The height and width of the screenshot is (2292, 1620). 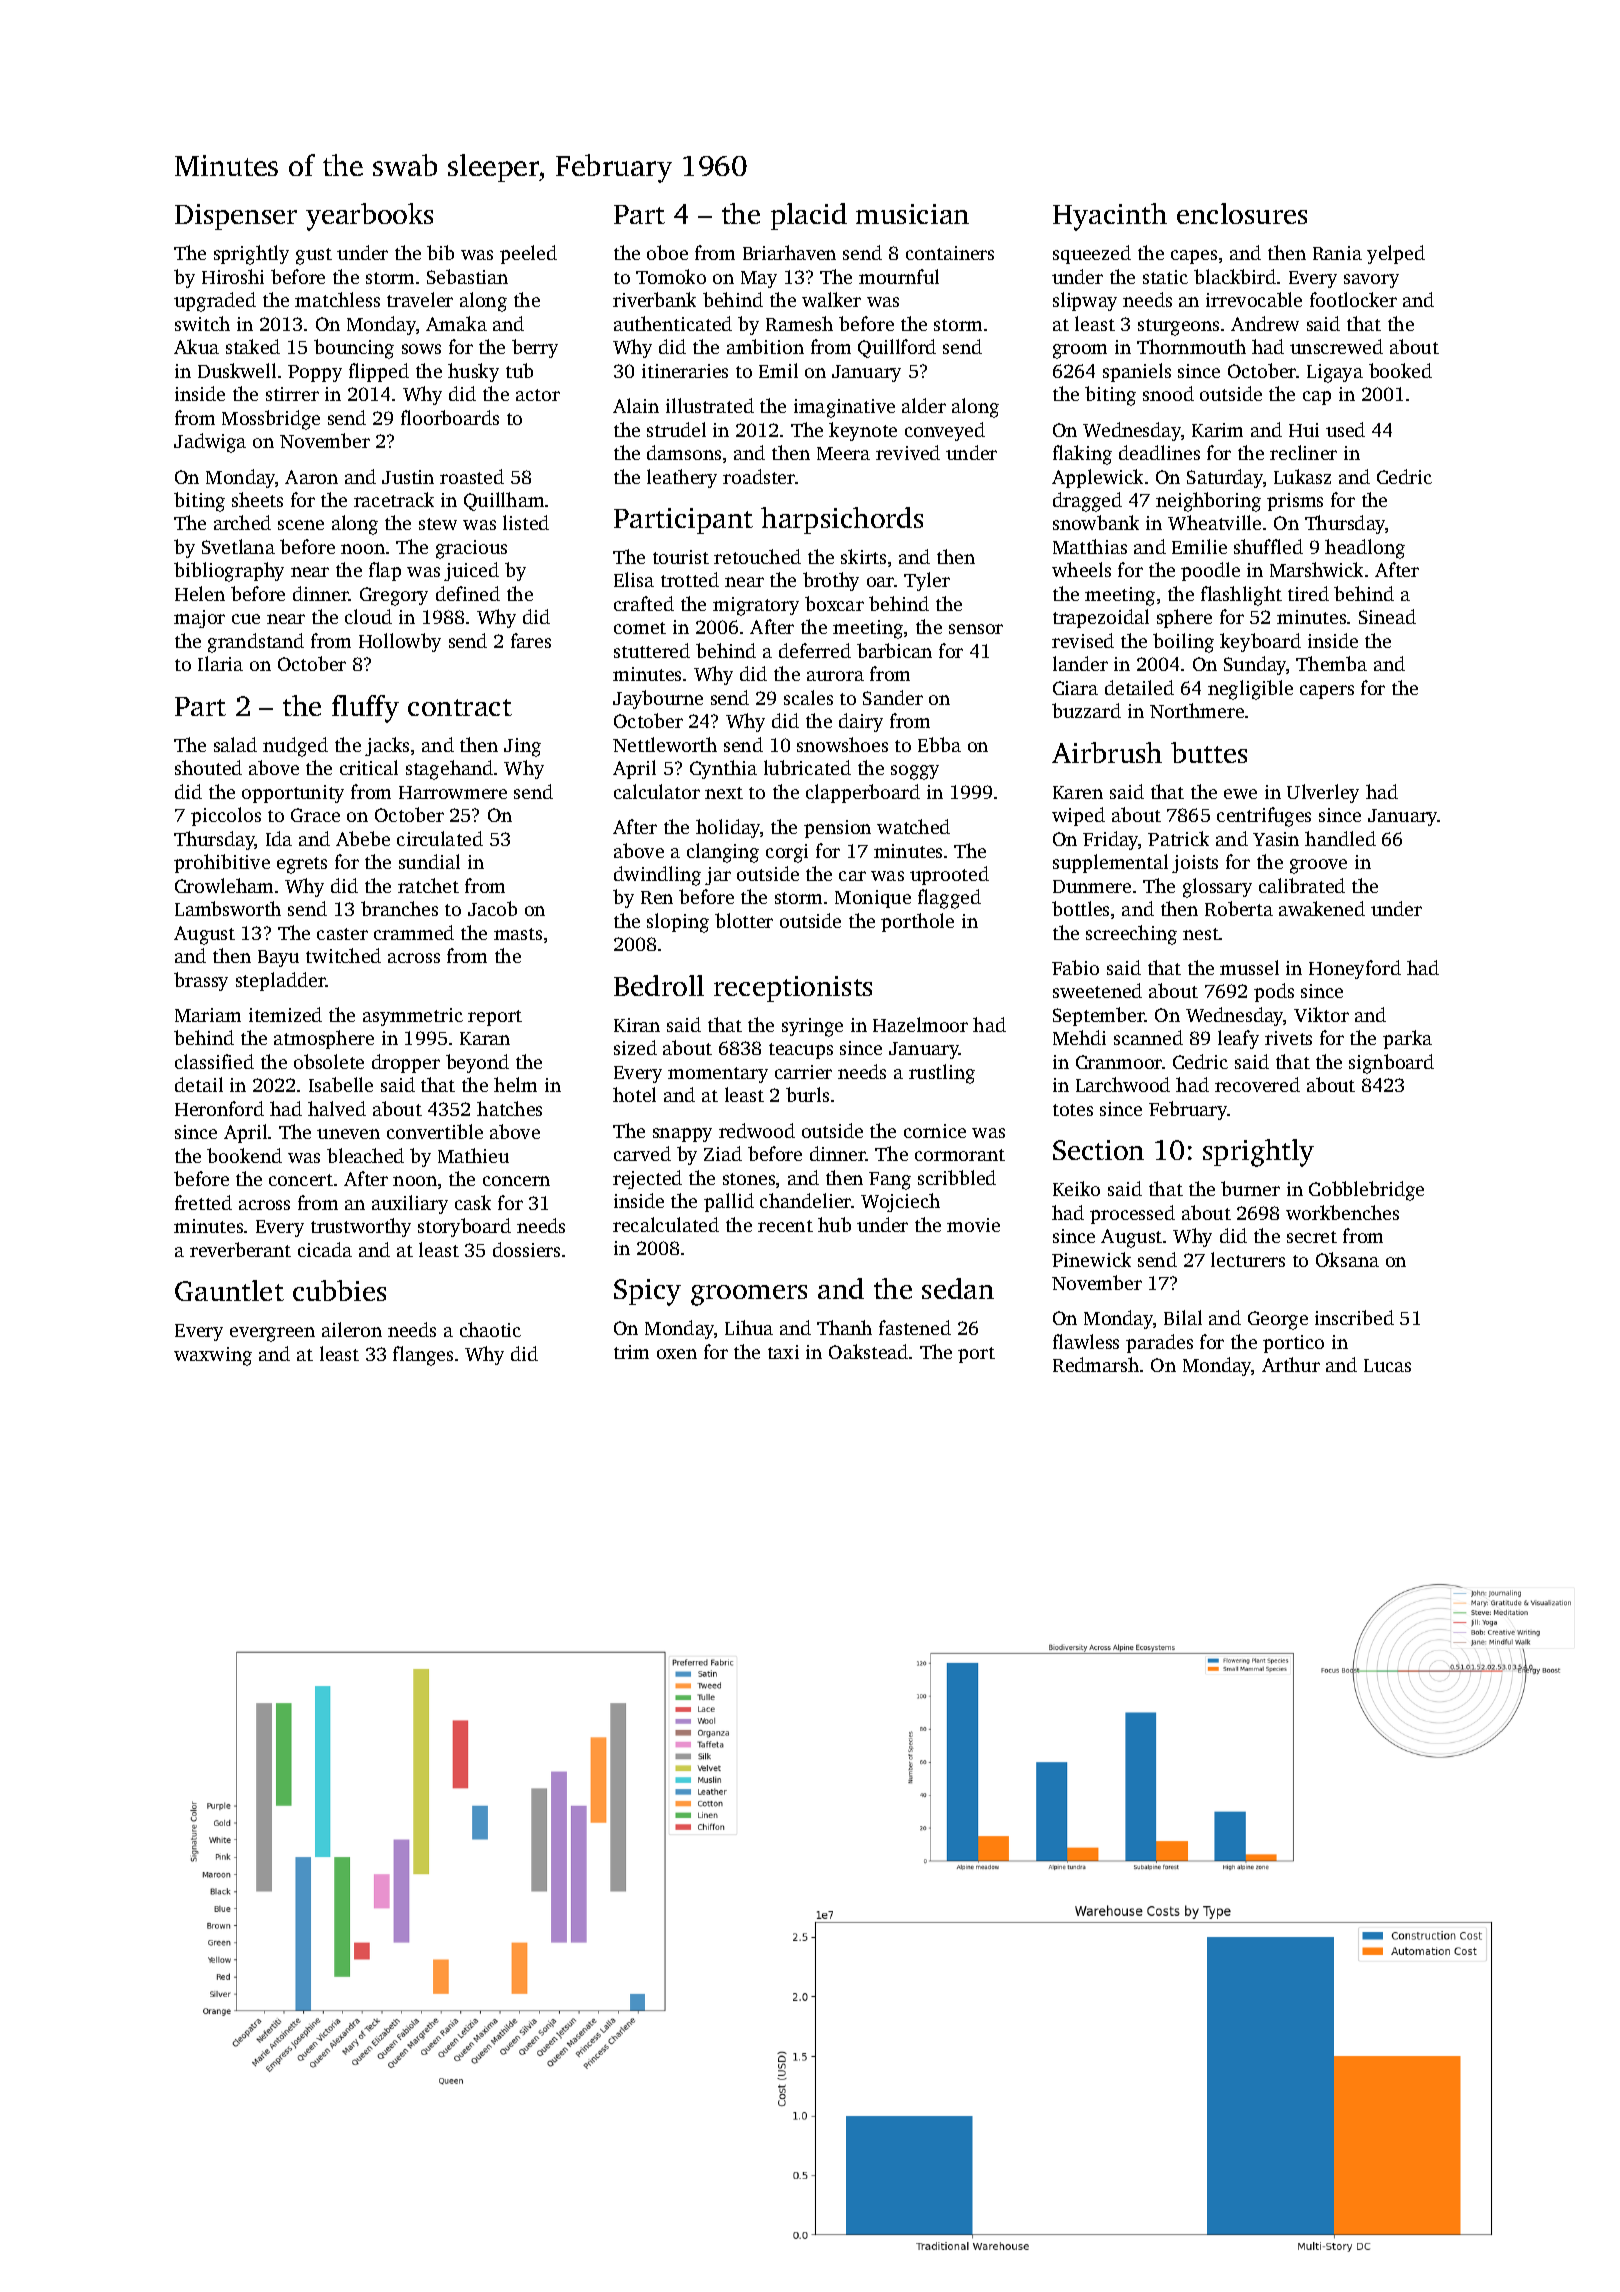 I want to click on roasted, so click(x=472, y=476).
